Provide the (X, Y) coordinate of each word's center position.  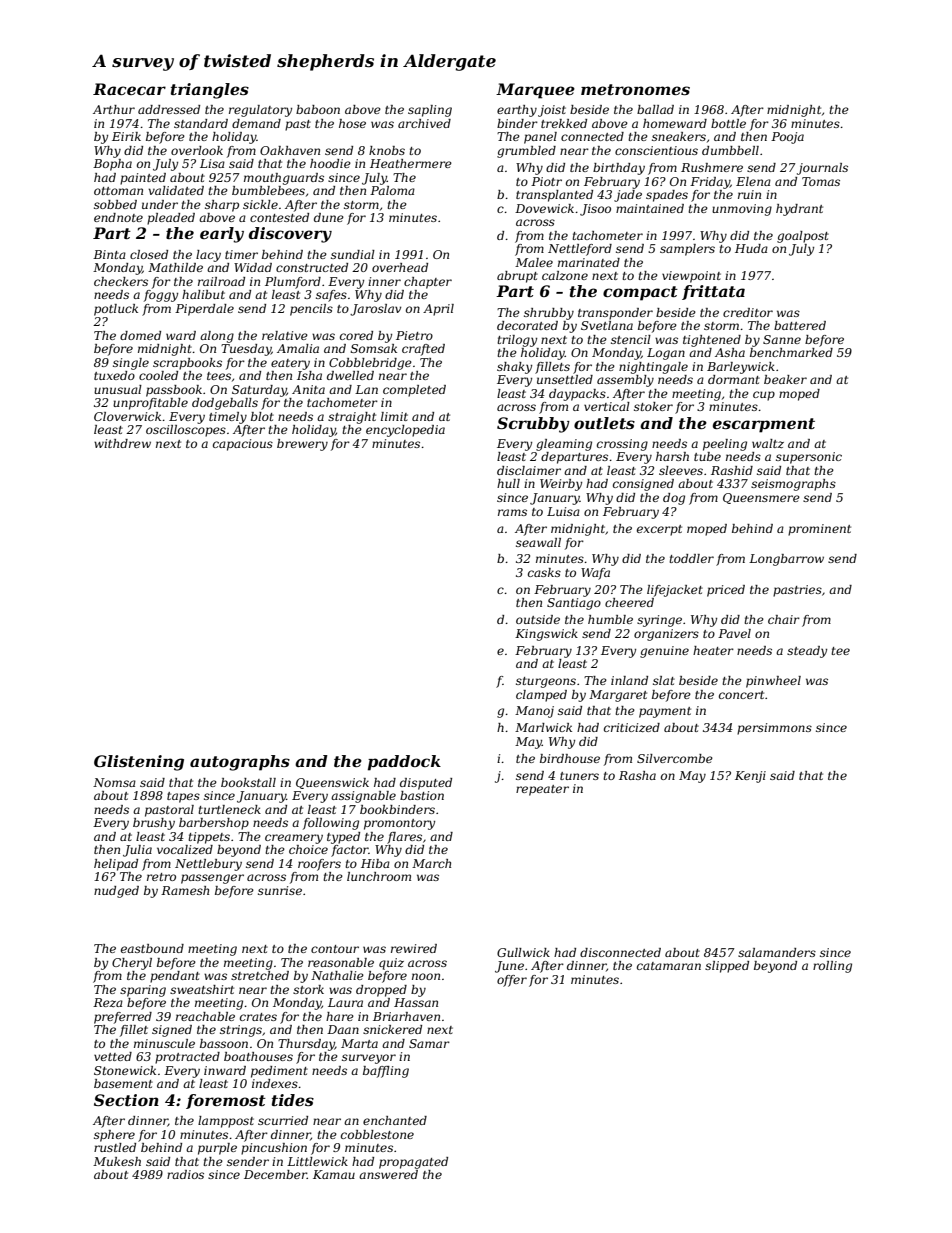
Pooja (787, 138)
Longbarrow (786, 560)
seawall (538, 542)
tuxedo (114, 375)
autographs (240, 763)
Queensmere (761, 498)
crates (258, 1017)
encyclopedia (405, 431)
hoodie (330, 163)
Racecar (129, 89)
